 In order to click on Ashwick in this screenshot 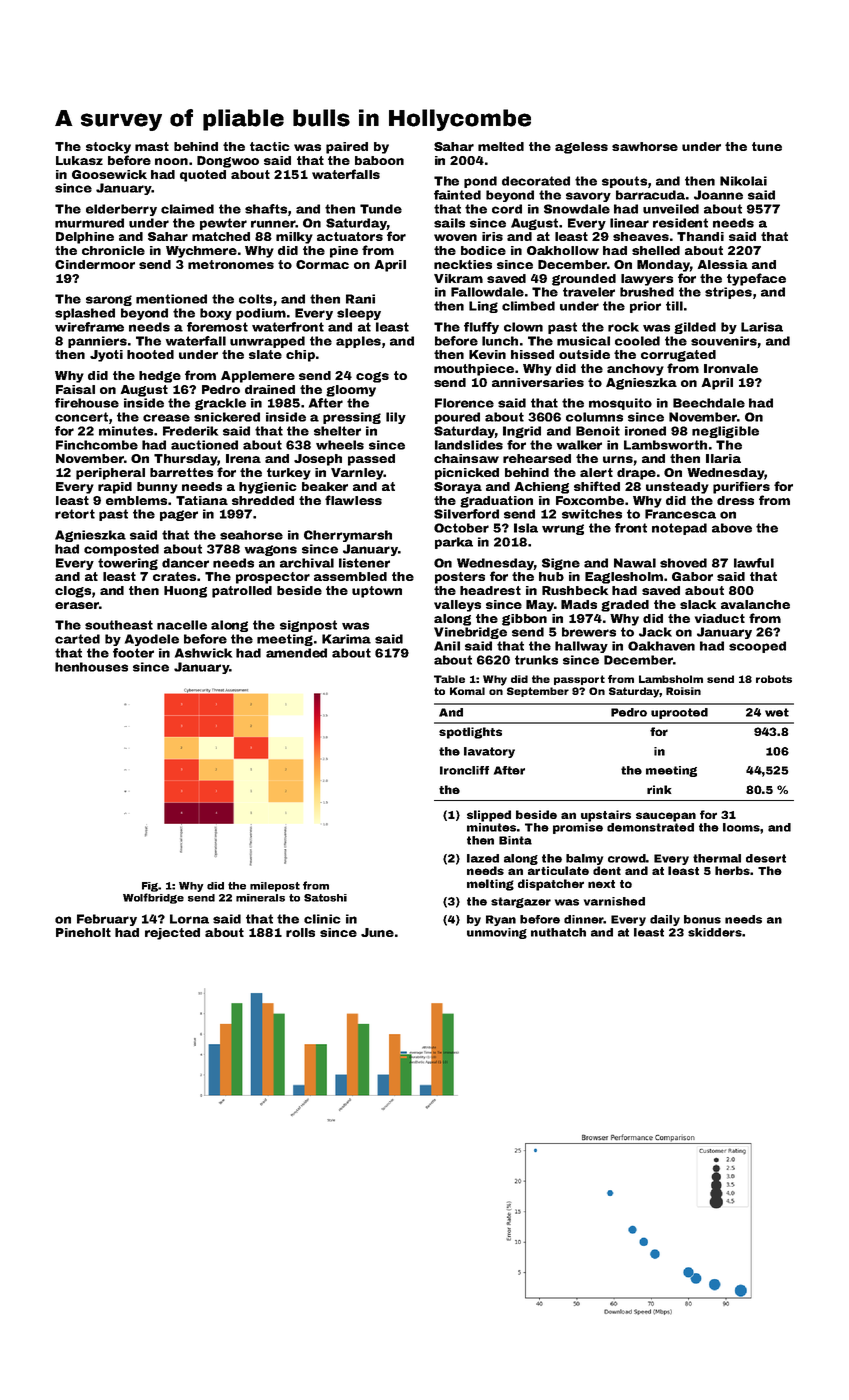, I will do `click(203, 653)`.
